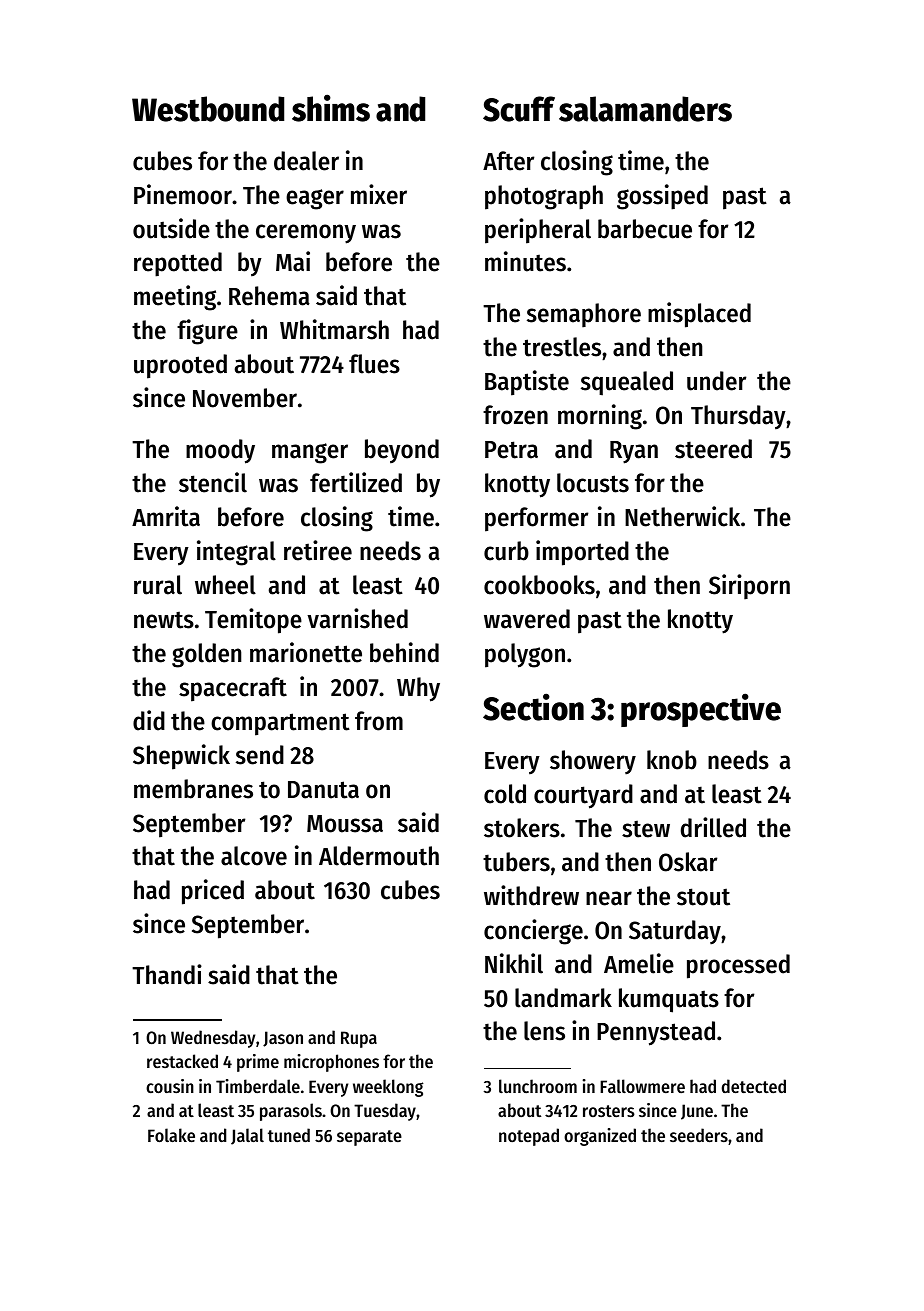  I want to click on moody, so click(220, 451).
